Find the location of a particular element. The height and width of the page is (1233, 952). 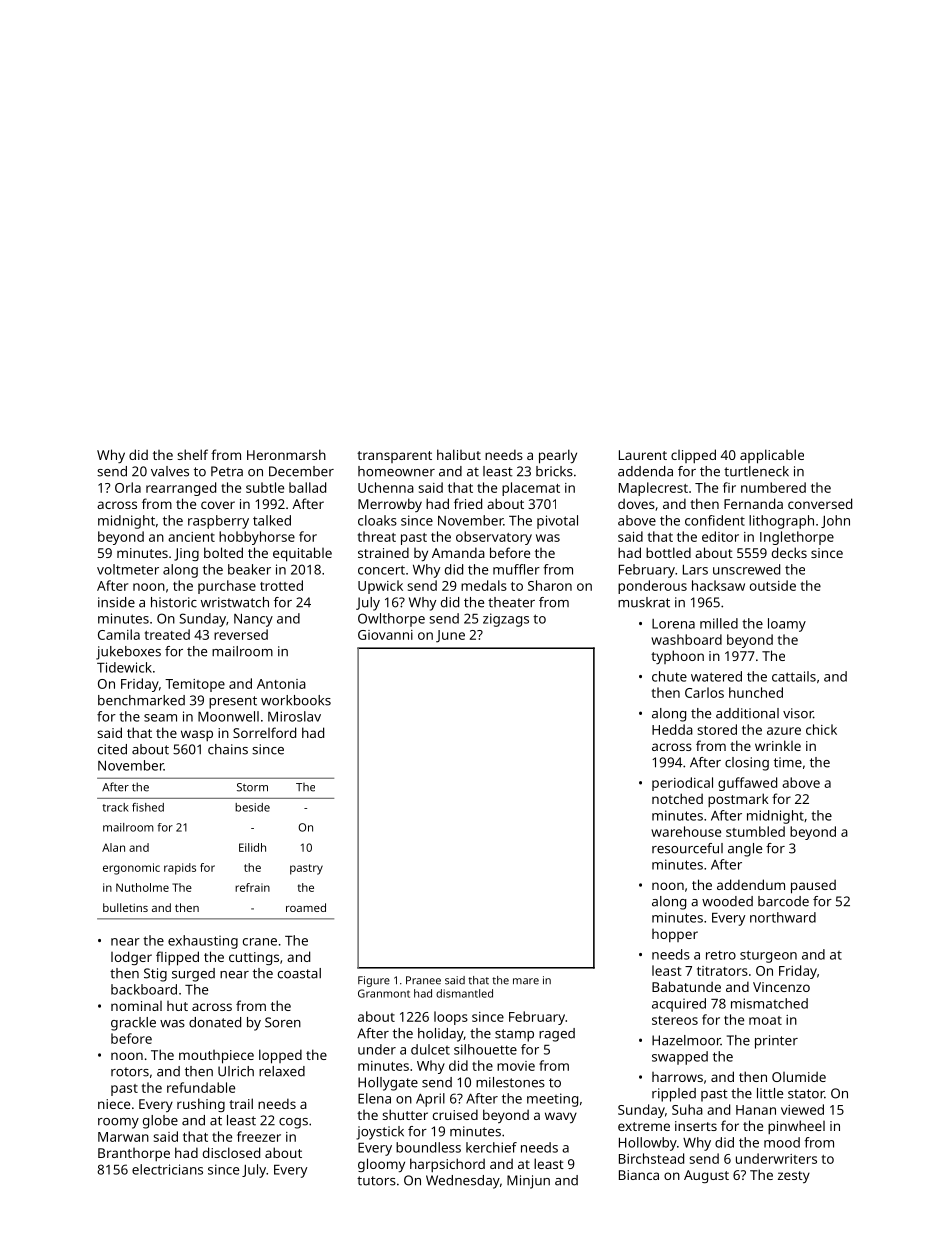

Nutholme is located at coordinates (142, 887).
